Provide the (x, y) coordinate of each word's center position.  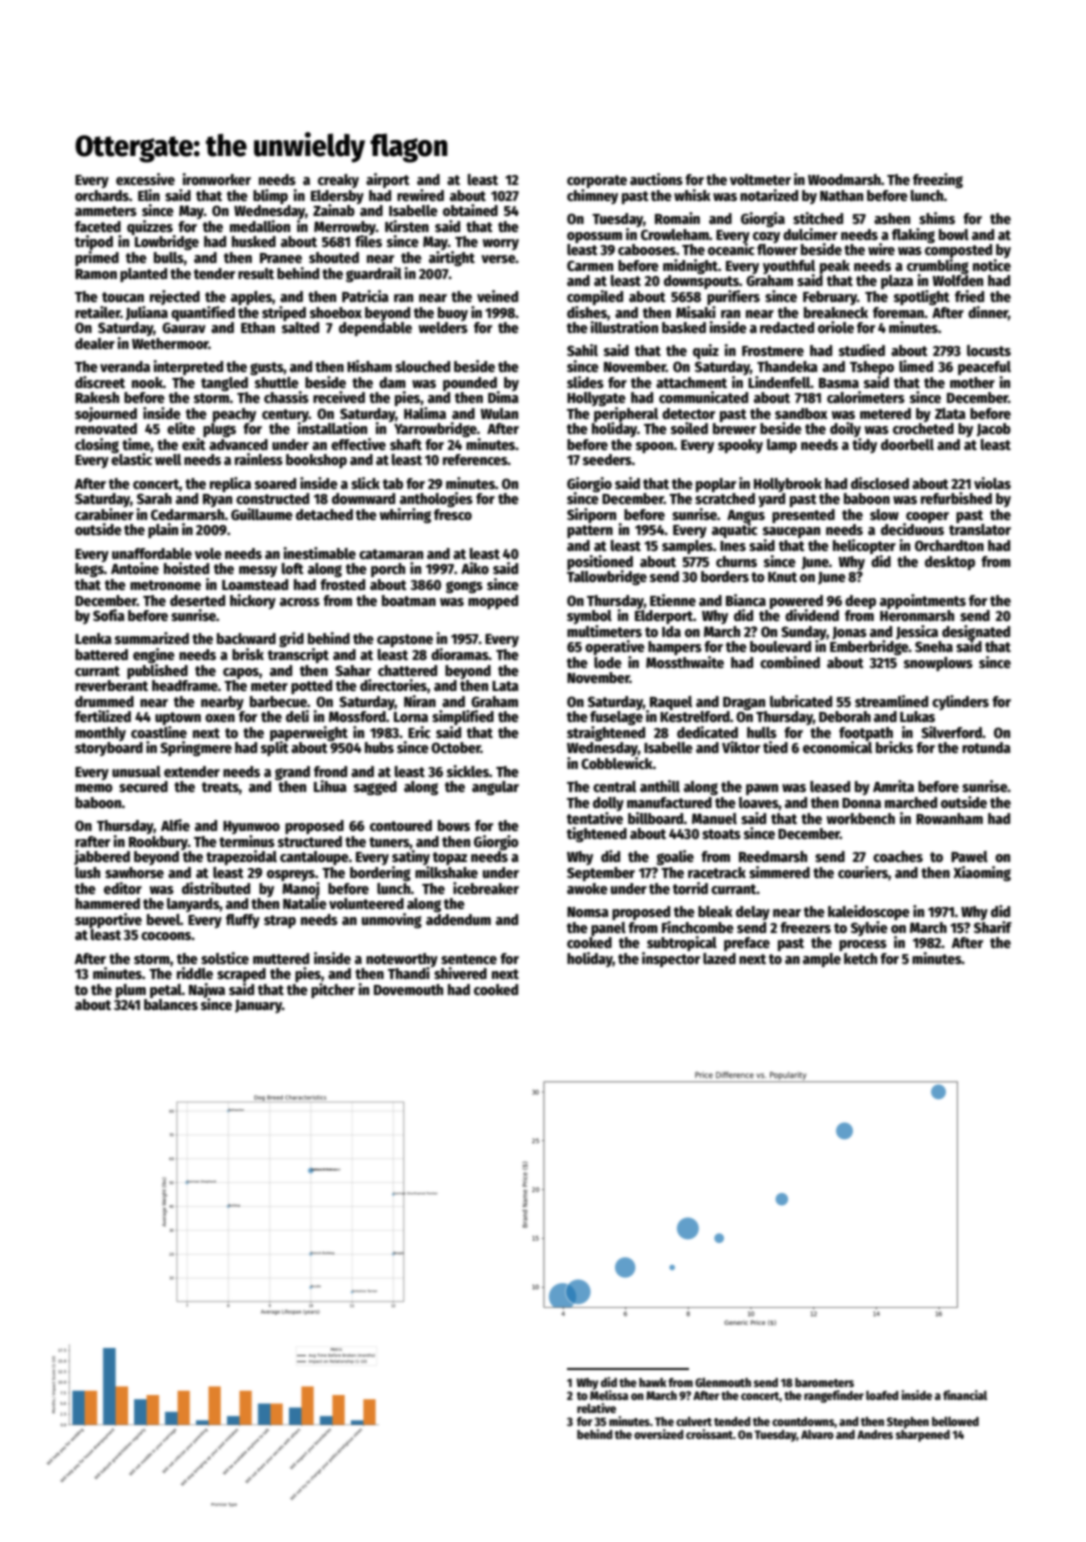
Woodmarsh (844, 179)
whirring (405, 515)
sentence (469, 959)
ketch (860, 958)
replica (230, 484)
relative (596, 1408)
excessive (145, 179)
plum (131, 991)
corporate (597, 181)
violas (992, 483)
